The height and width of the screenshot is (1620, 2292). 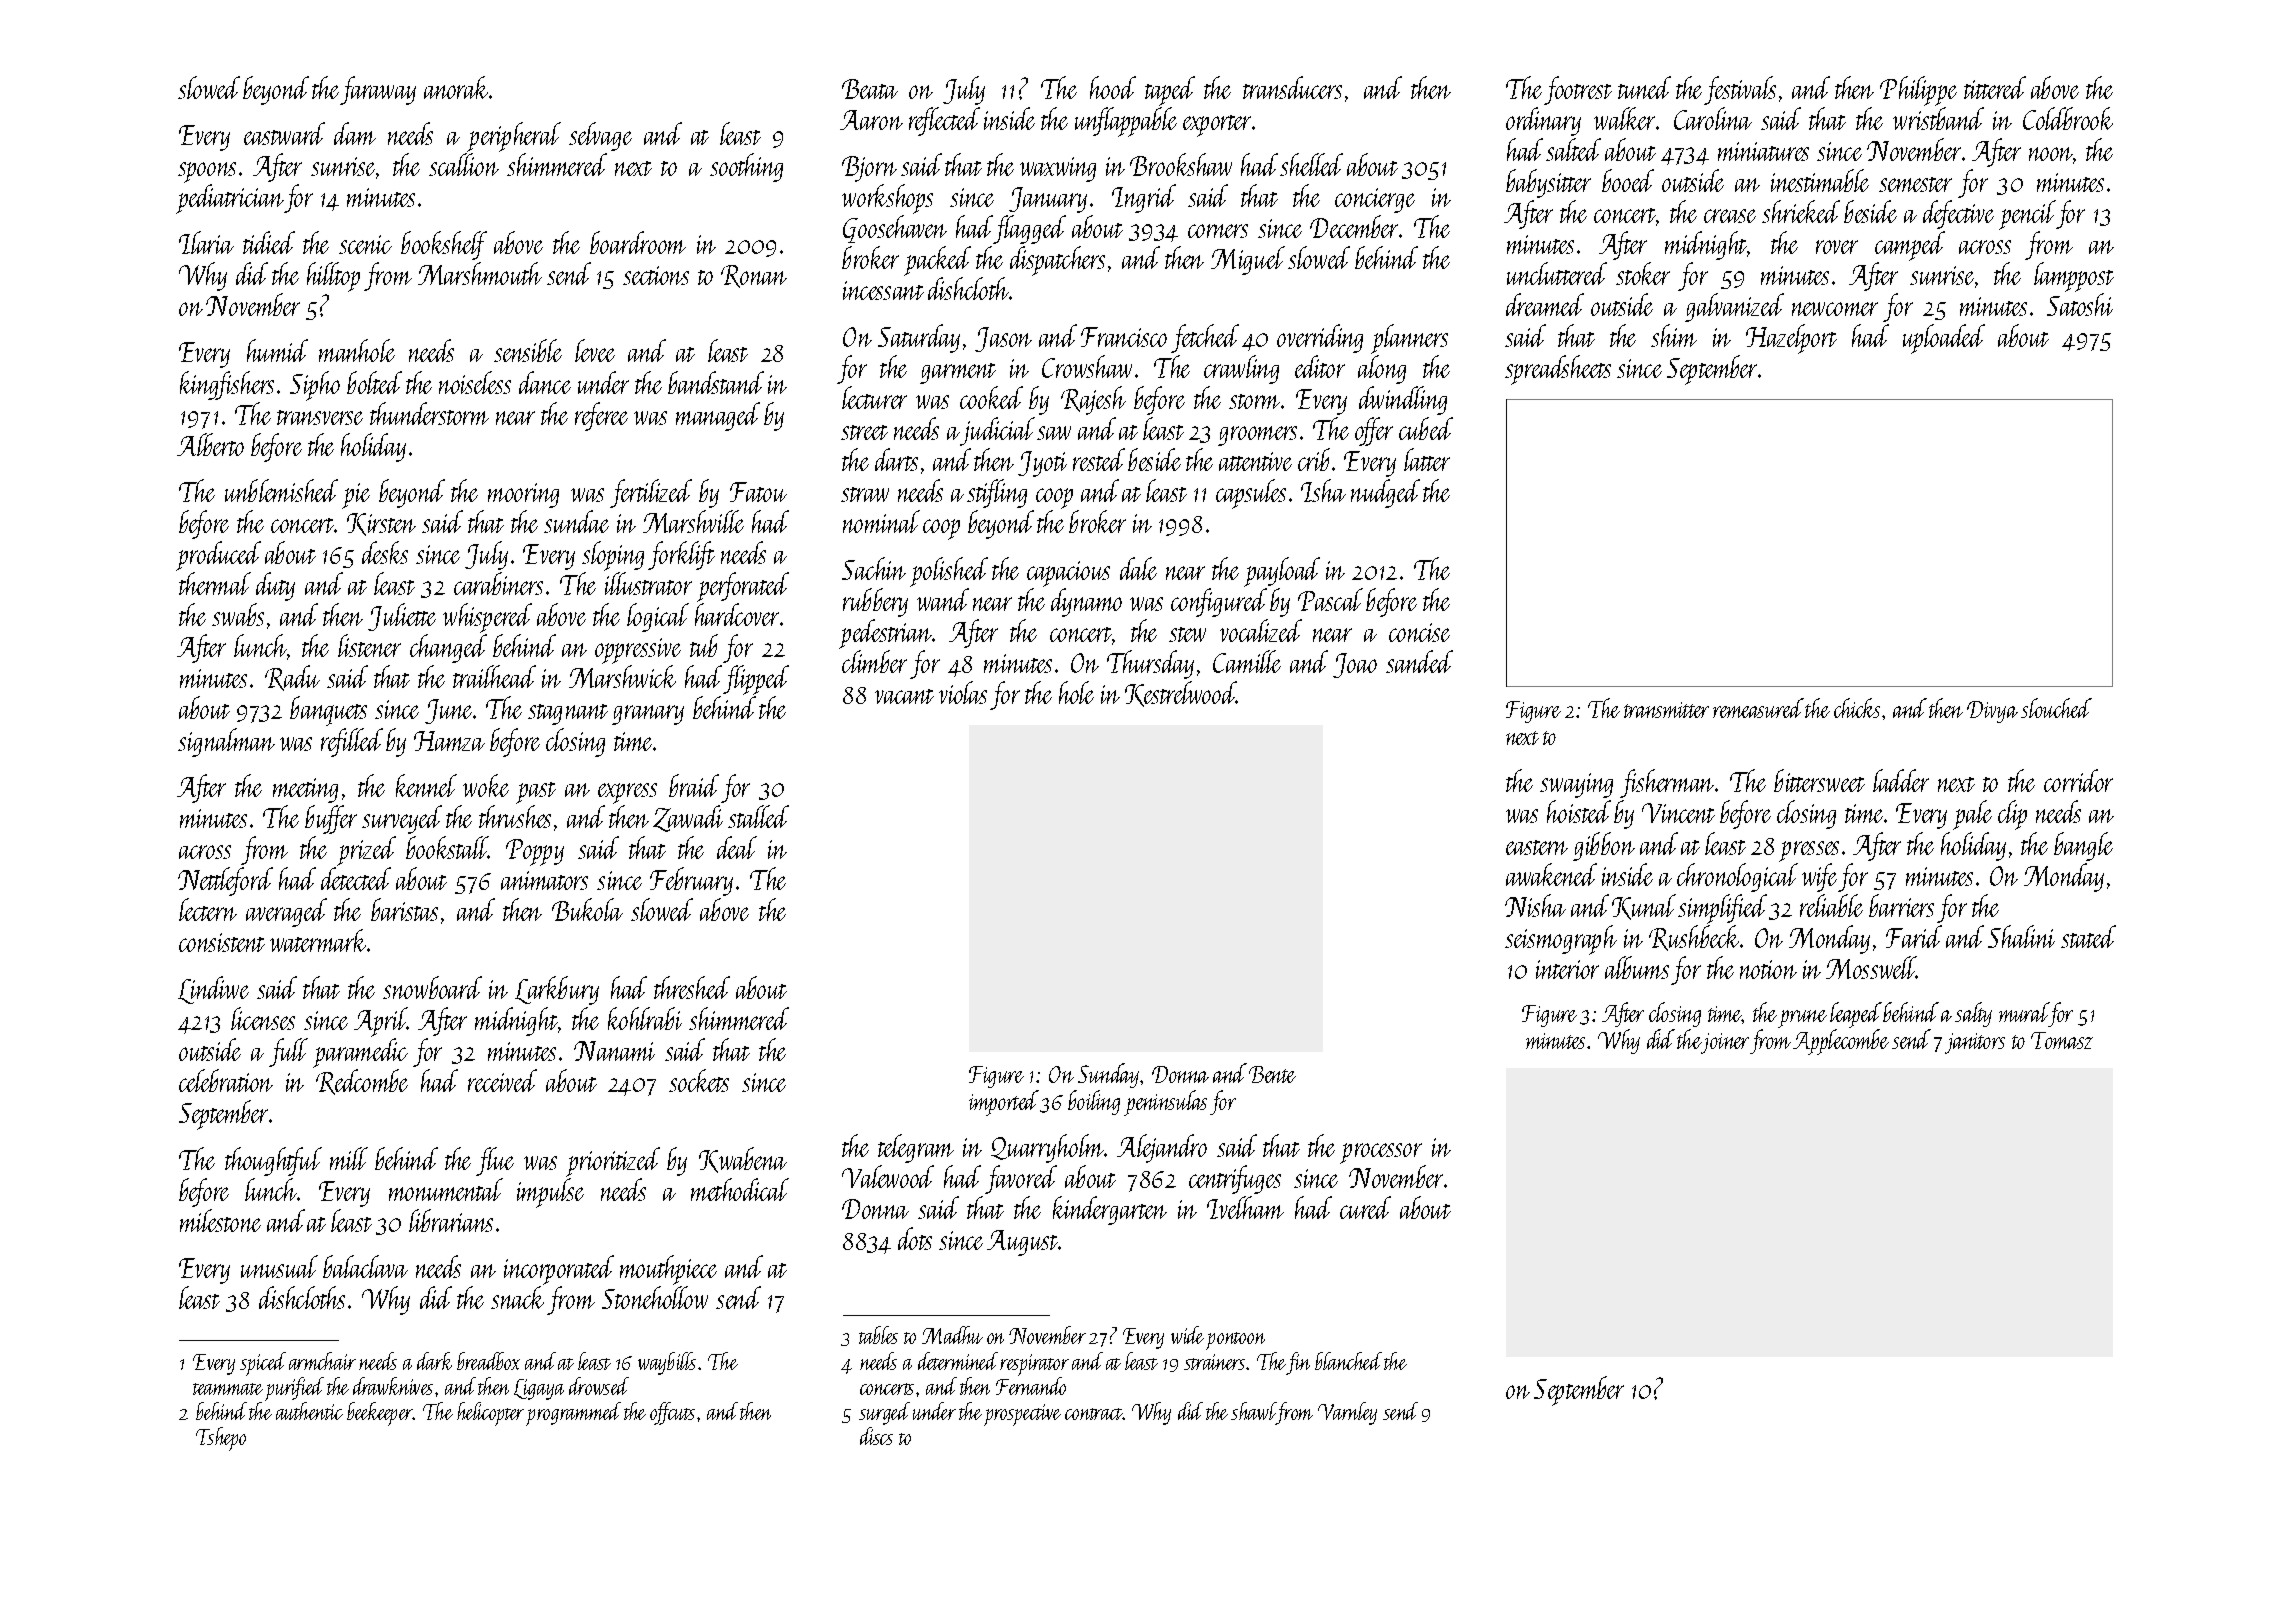 I want to click on festivals, so click(x=1740, y=90).
